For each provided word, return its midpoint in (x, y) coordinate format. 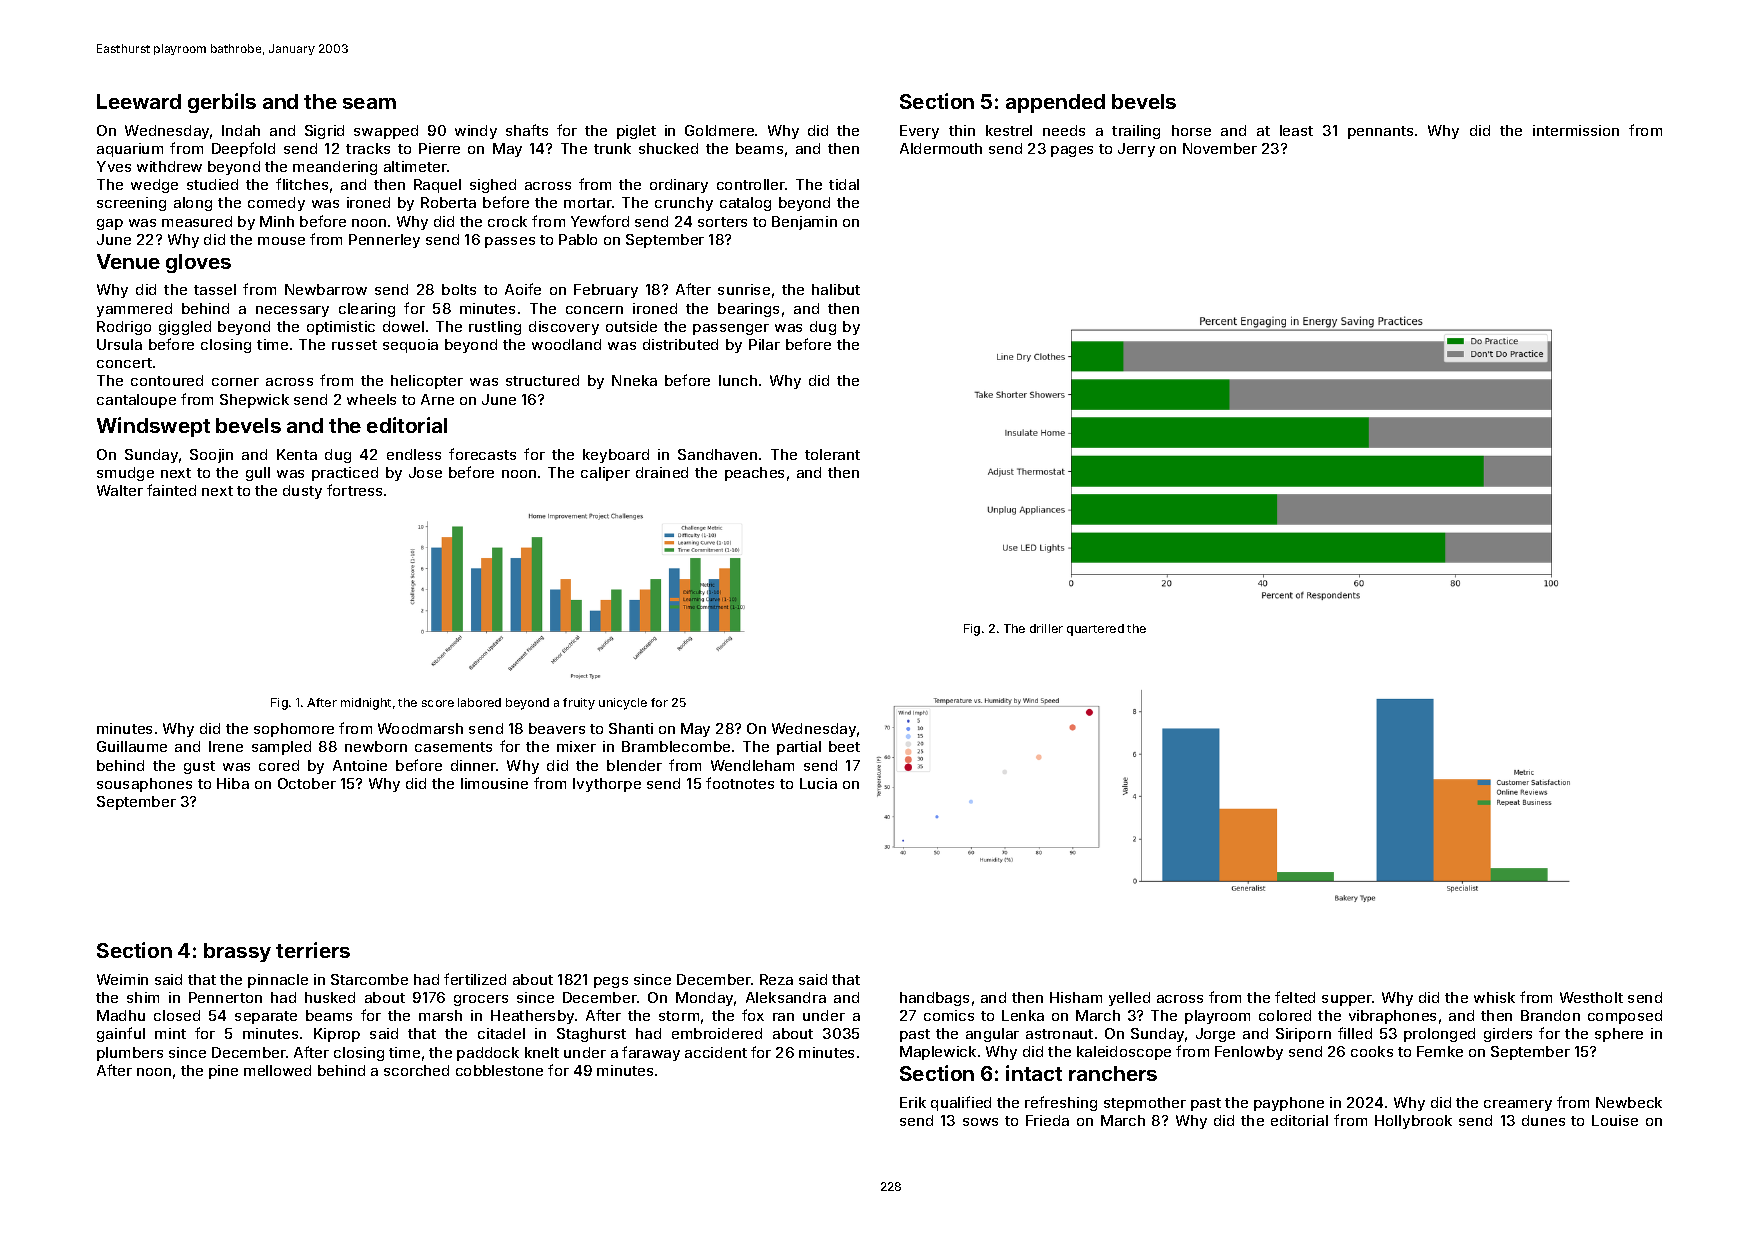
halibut (836, 289)
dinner (473, 765)
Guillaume (132, 746)
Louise (1615, 1120)
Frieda (1047, 1120)
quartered (1095, 630)
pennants (1380, 132)
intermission (1576, 130)
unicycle (623, 704)
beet (844, 746)
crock (507, 221)
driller (1046, 628)
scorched (416, 1070)
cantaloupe (136, 401)
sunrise (744, 289)
